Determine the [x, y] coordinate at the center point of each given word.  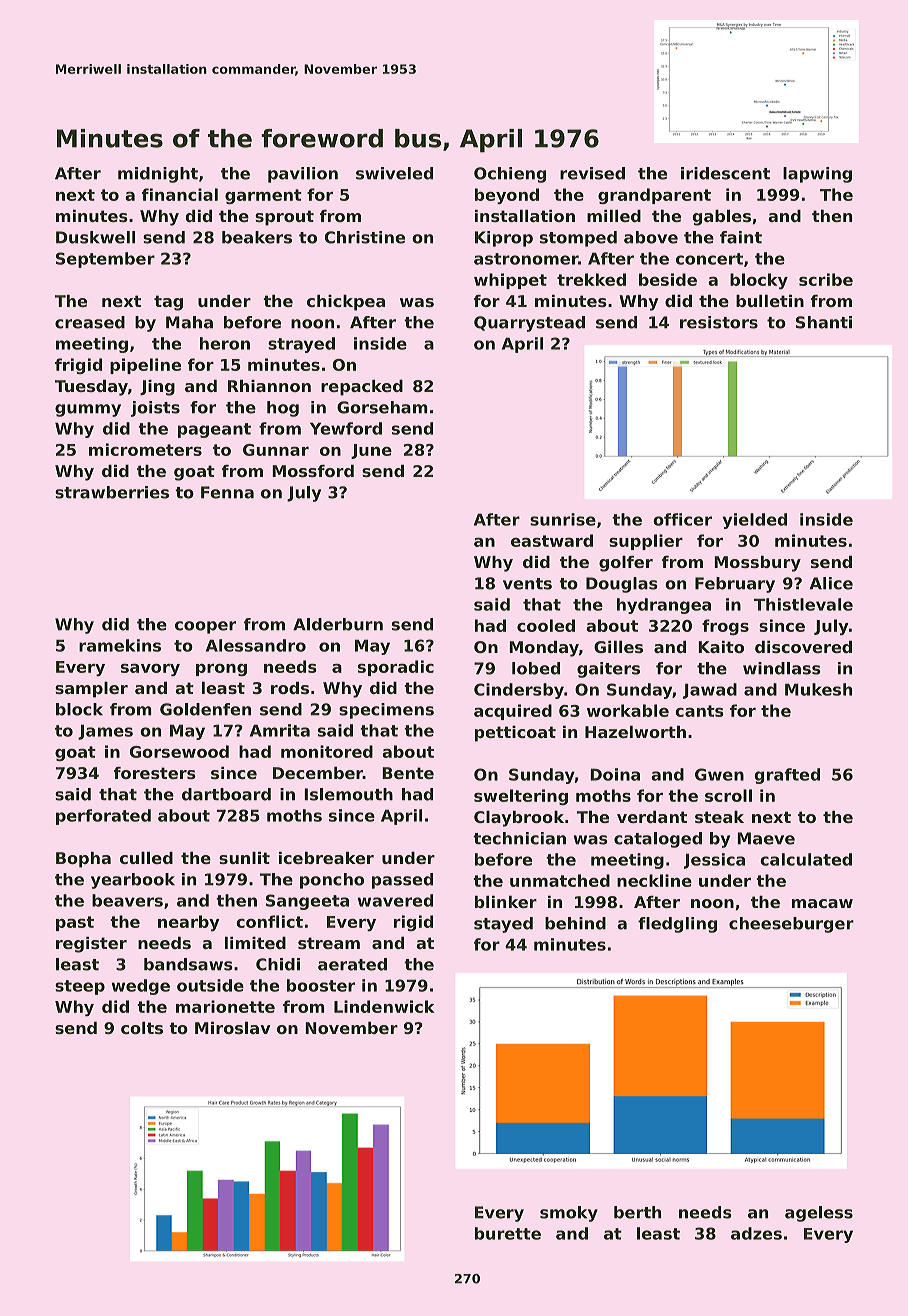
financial [180, 194]
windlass [782, 668]
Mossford [313, 471]
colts [142, 1028]
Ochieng [510, 175]
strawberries [112, 492]
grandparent [654, 196]
